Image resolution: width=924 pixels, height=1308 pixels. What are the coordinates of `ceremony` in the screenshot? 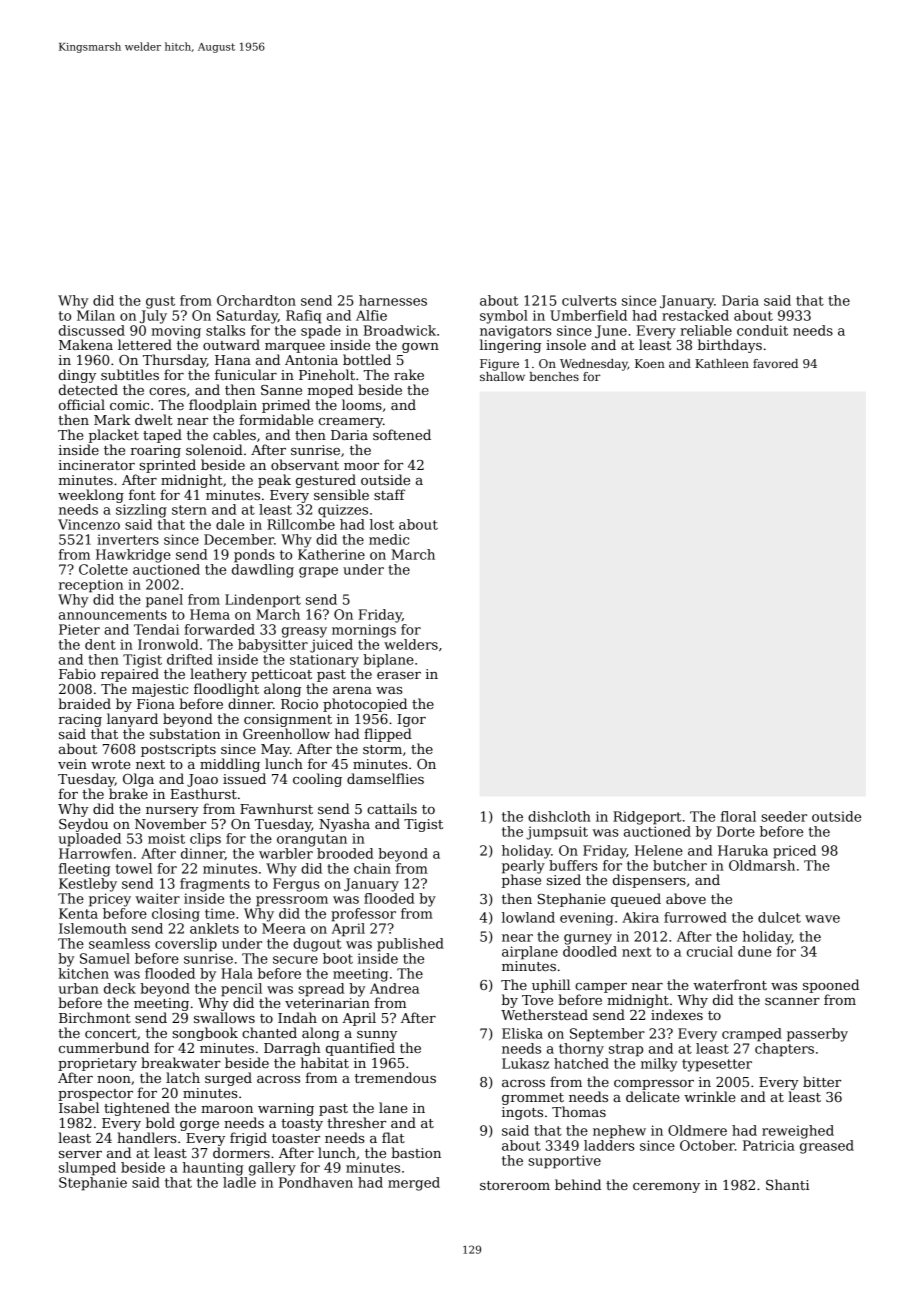 It's located at (666, 1188).
